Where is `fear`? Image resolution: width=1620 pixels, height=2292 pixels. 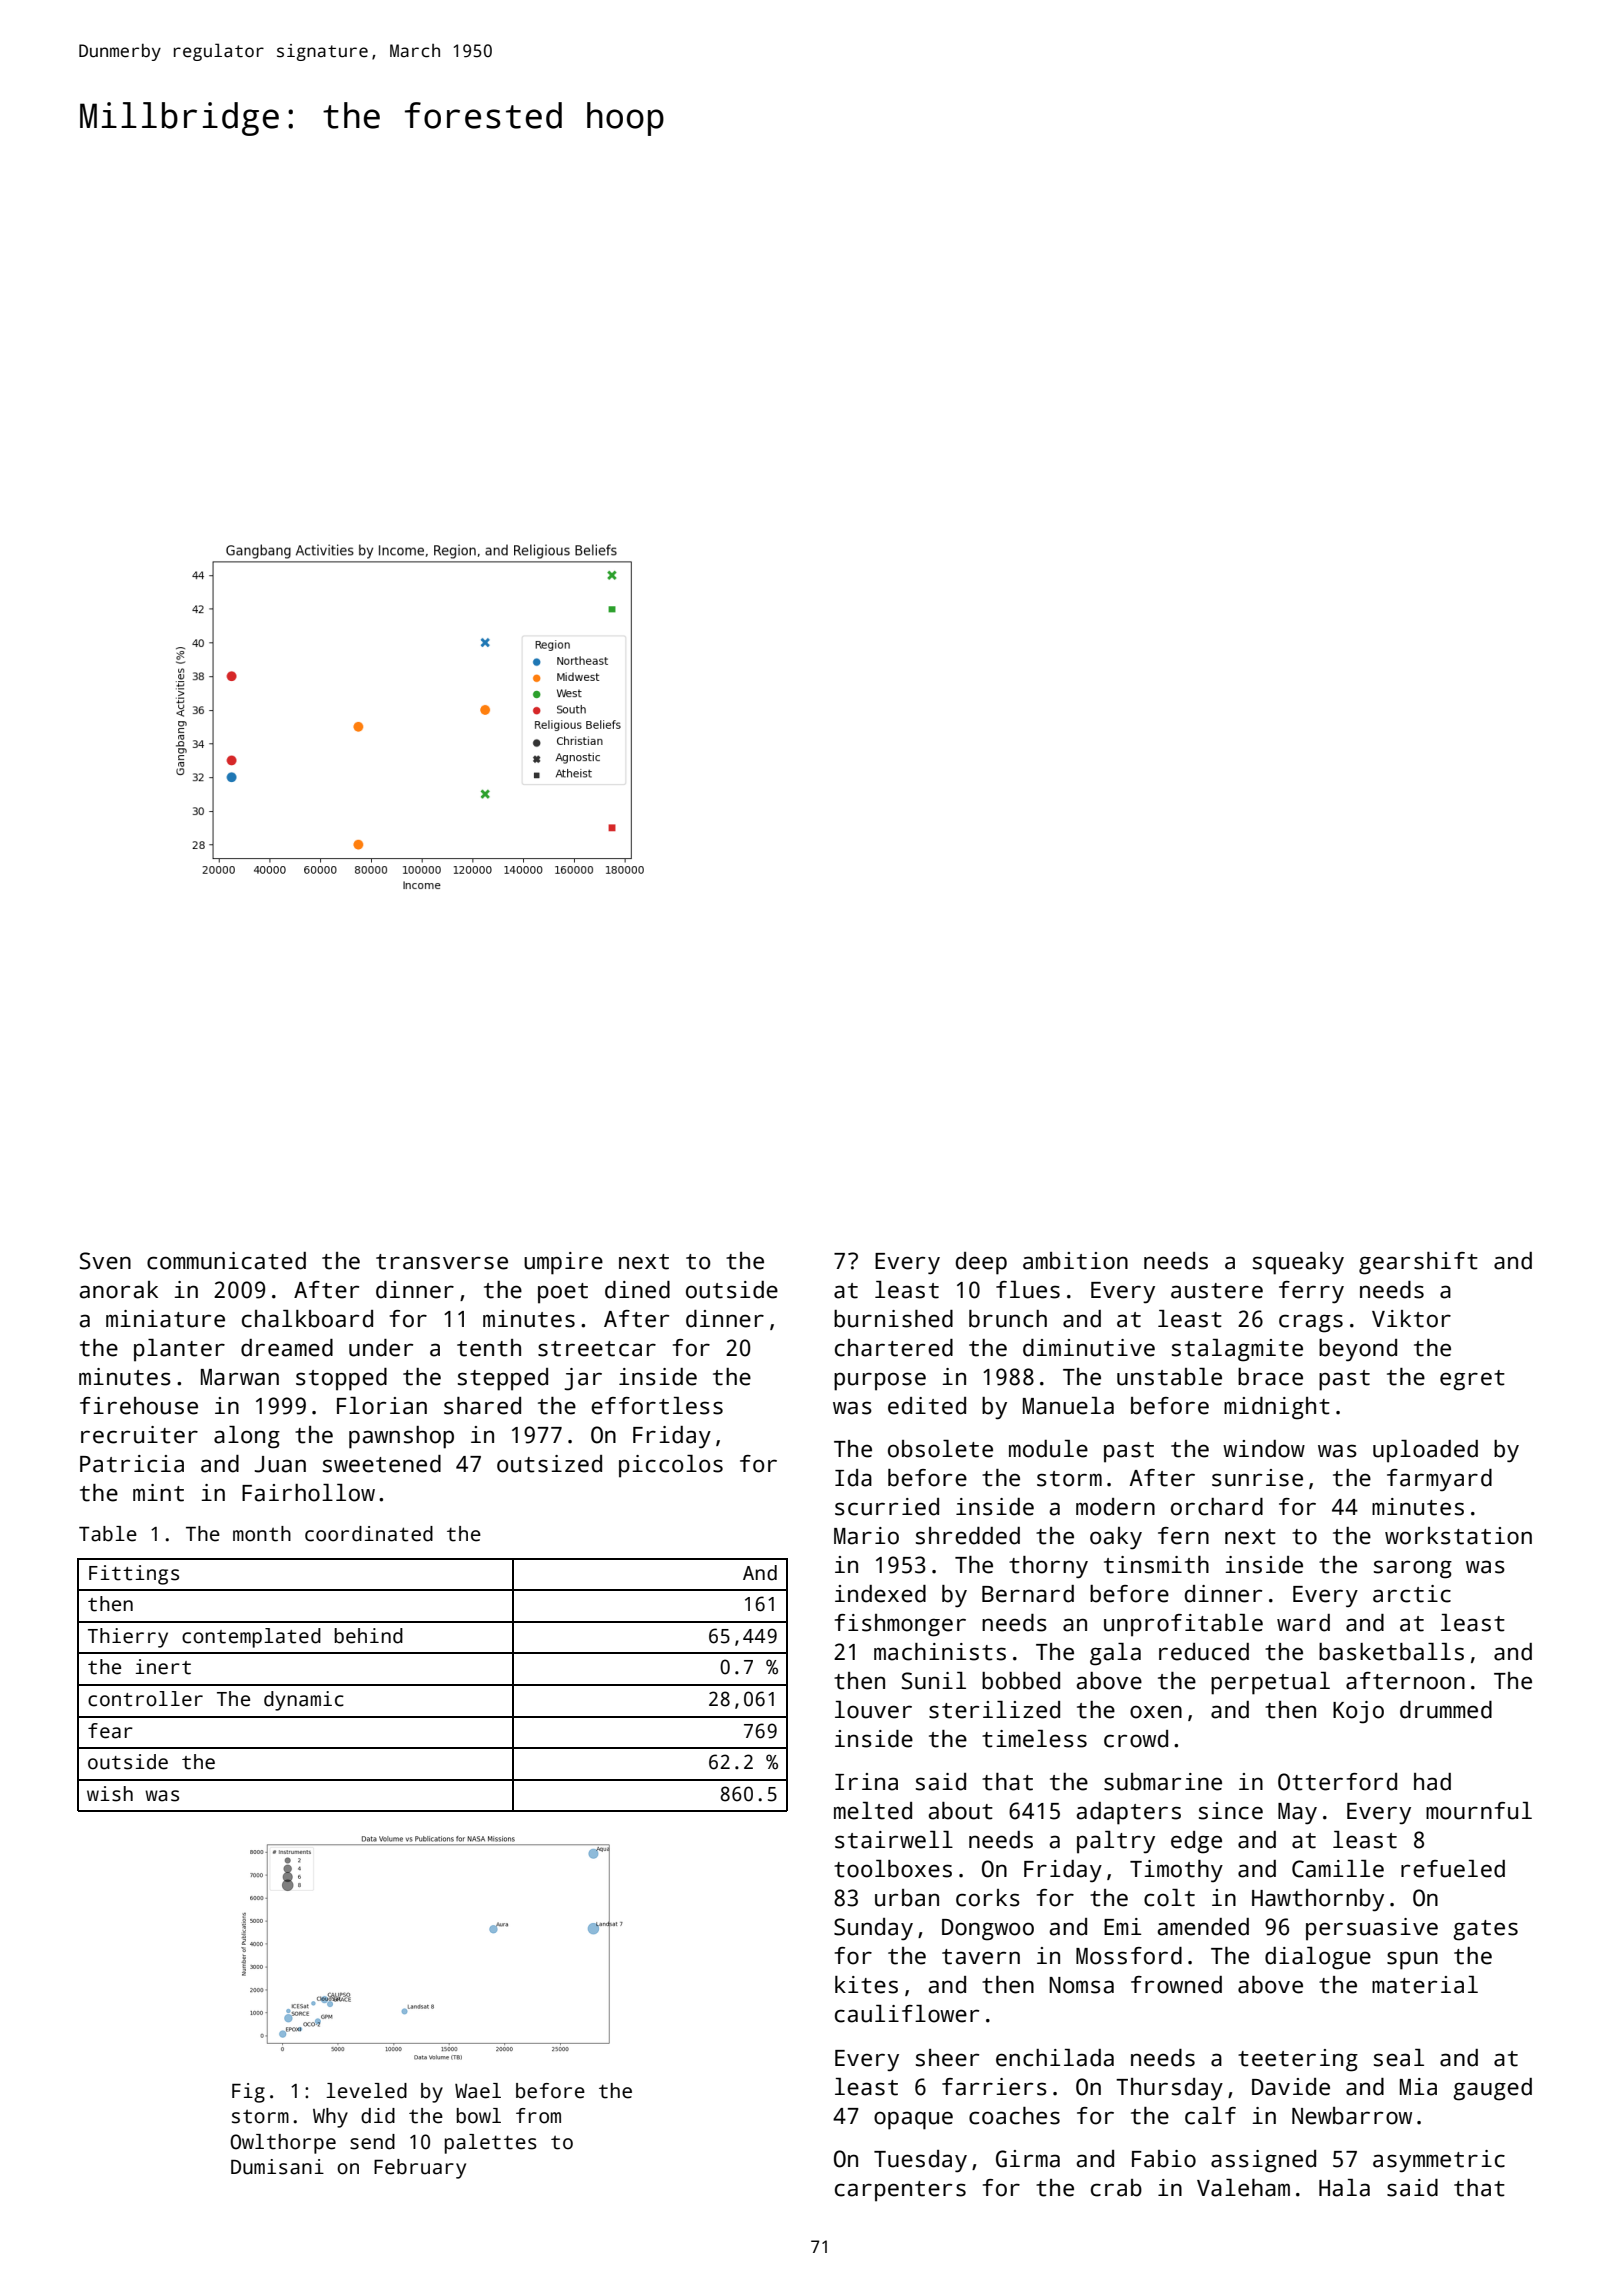
fear is located at coordinates (110, 1731).
